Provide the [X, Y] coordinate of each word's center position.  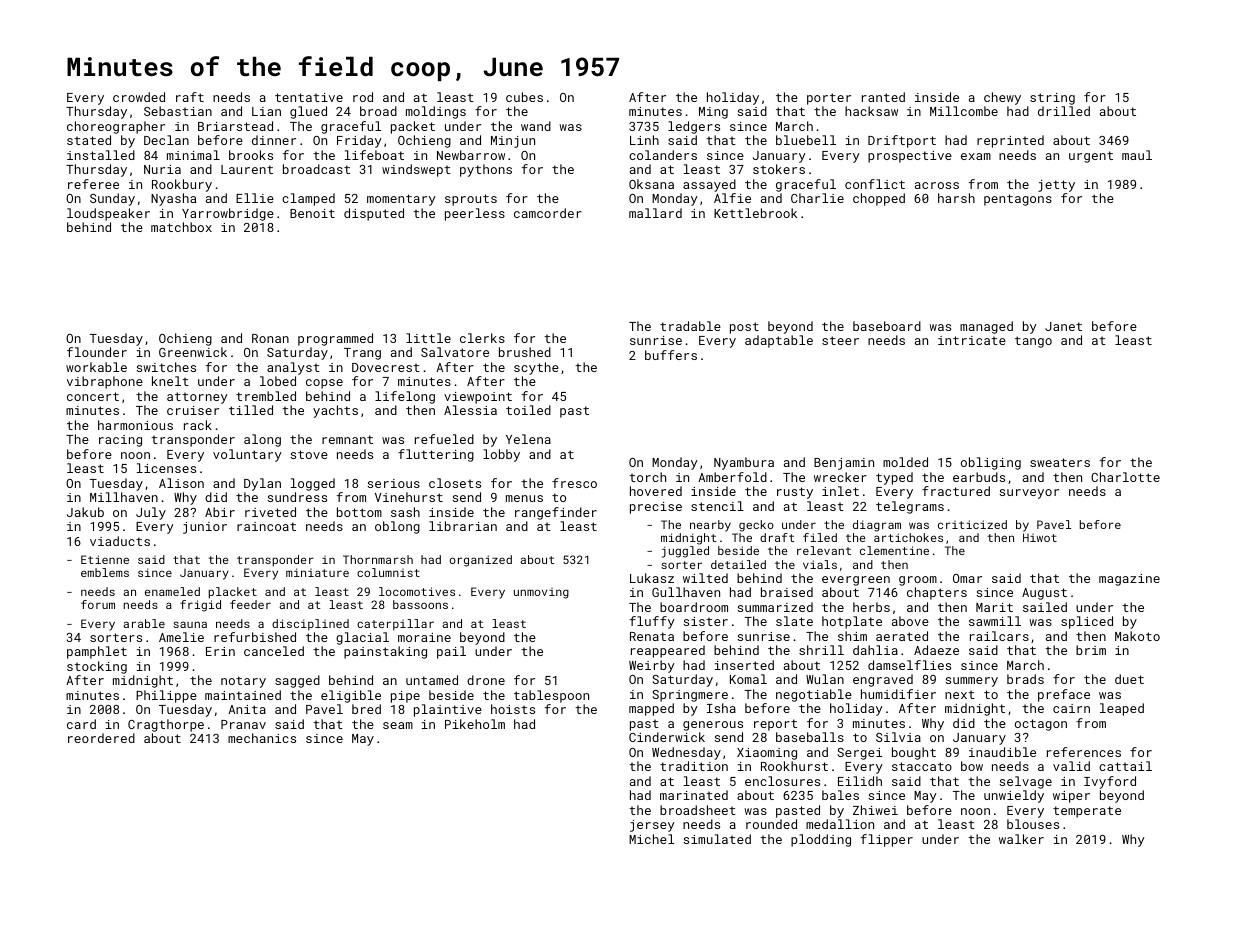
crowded [139, 97]
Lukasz [652, 578]
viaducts [120, 541]
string [1052, 99]
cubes [524, 97]
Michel [651, 839]
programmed [335, 339]
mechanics [262, 738]
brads [1025, 679]
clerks [482, 338]
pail [451, 652]
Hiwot [1040, 537]
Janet [1063, 326]
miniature [317, 572]
